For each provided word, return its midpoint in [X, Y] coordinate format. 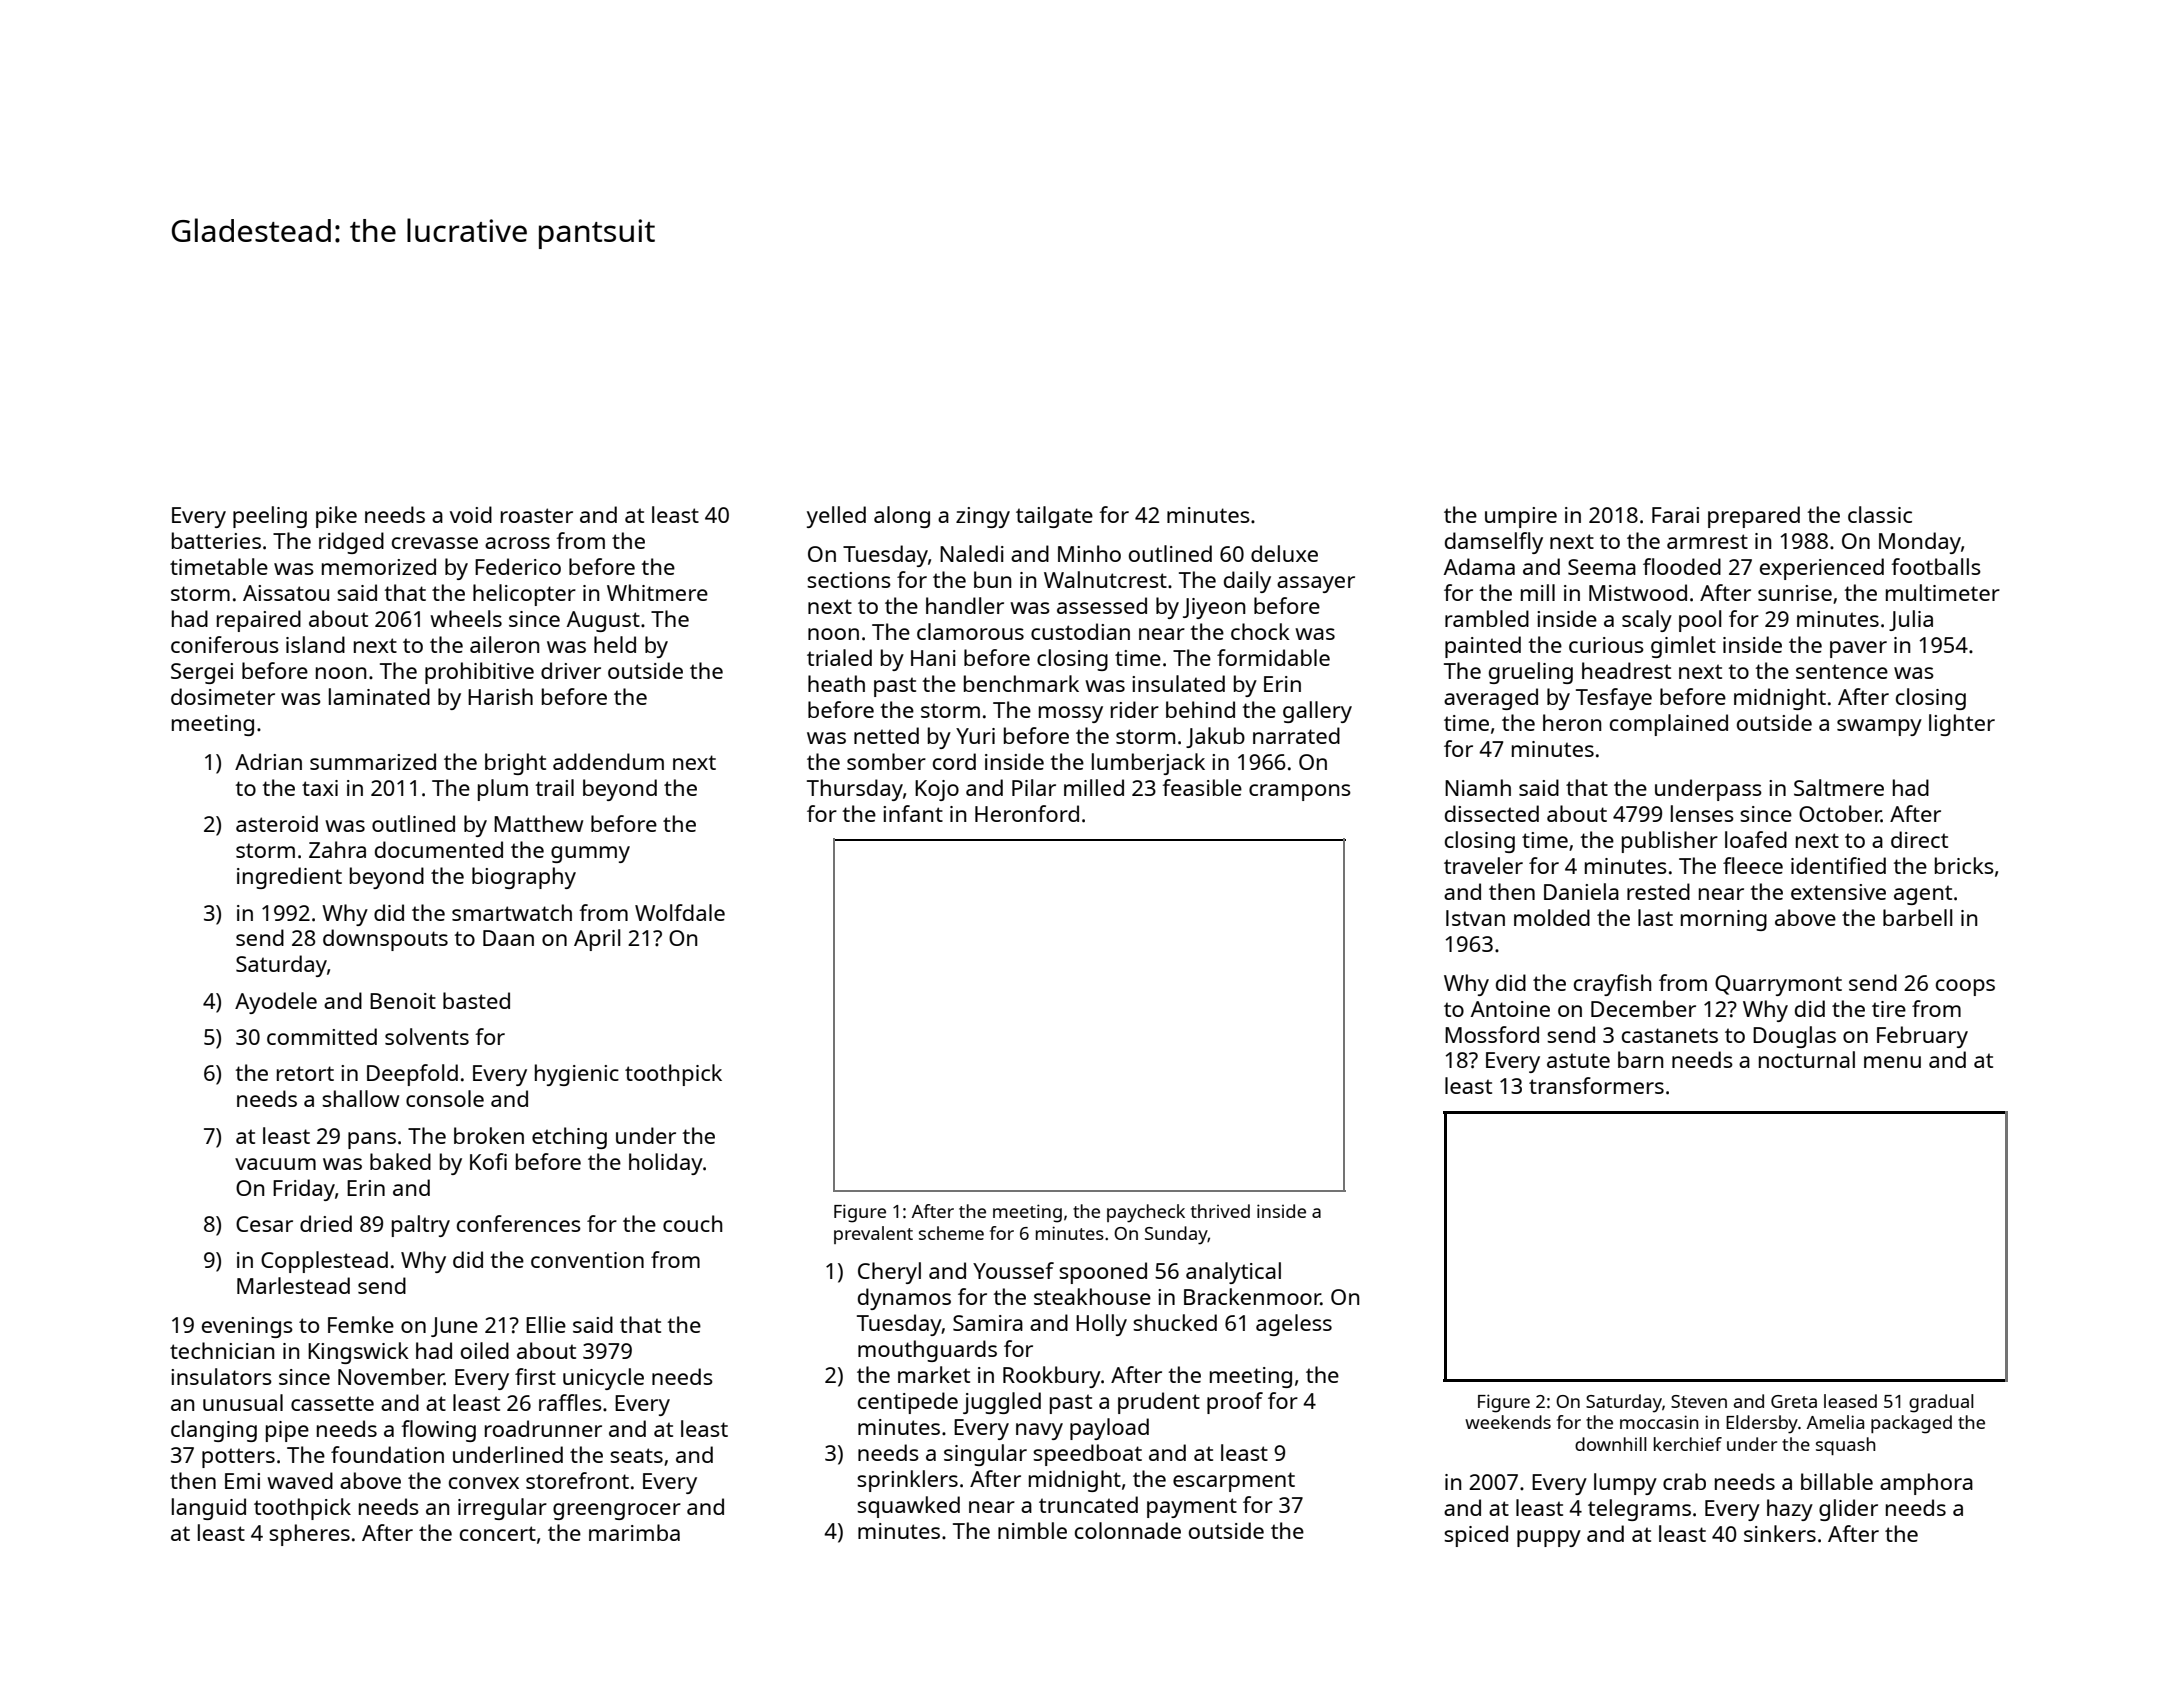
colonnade [1128, 1530]
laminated [379, 696]
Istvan [1475, 918]
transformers [1596, 1085]
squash [1845, 1446]
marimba [634, 1532]
